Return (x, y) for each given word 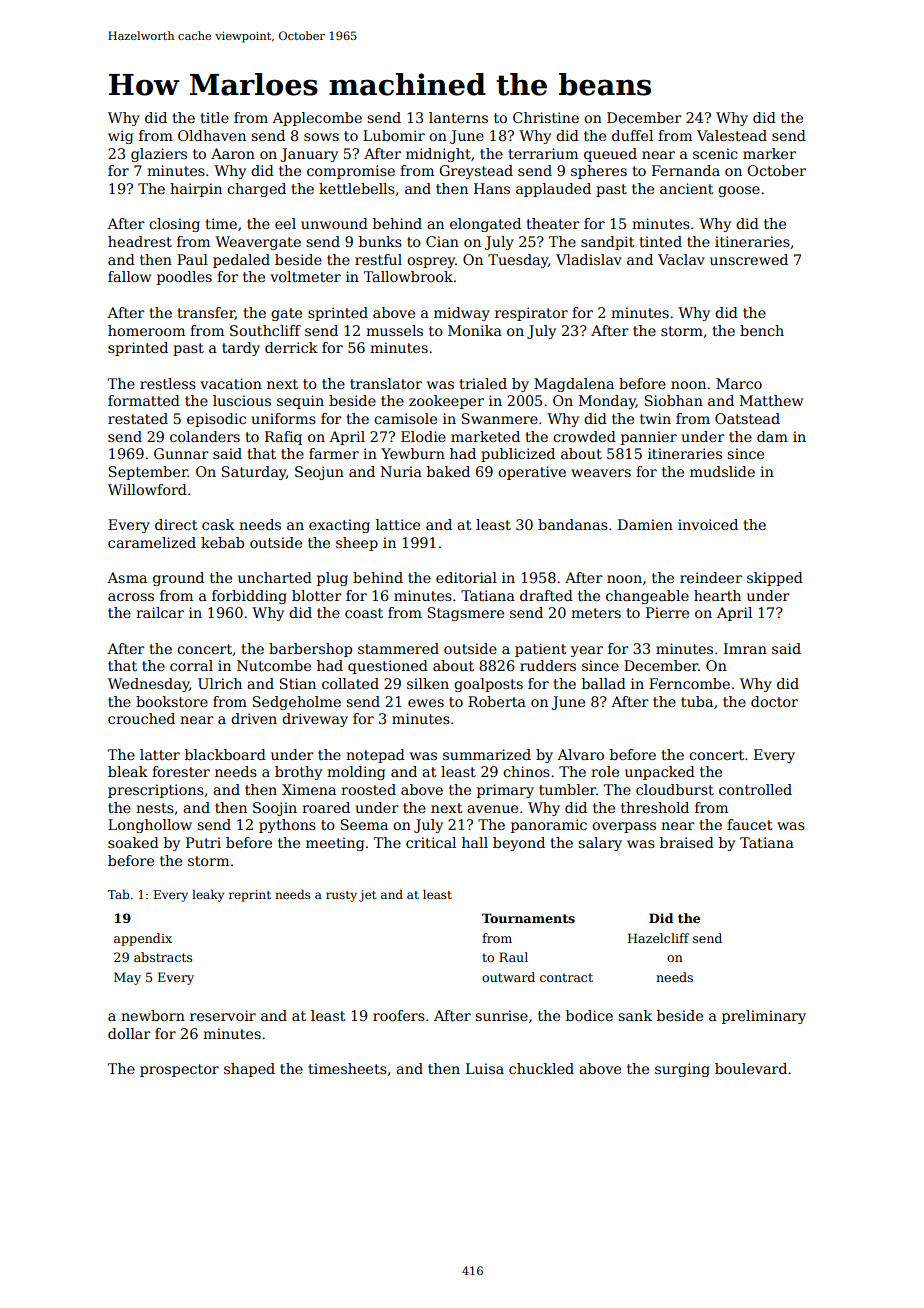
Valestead (732, 135)
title (214, 117)
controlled (755, 789)
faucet (750, 824)
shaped (249, 1070)
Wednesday (148, 685)
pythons (287, 826)
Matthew (771, 400)
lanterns (458, 117)
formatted (144, 400)
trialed (483, 383)
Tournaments (528, 918)
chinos (526, 771)
